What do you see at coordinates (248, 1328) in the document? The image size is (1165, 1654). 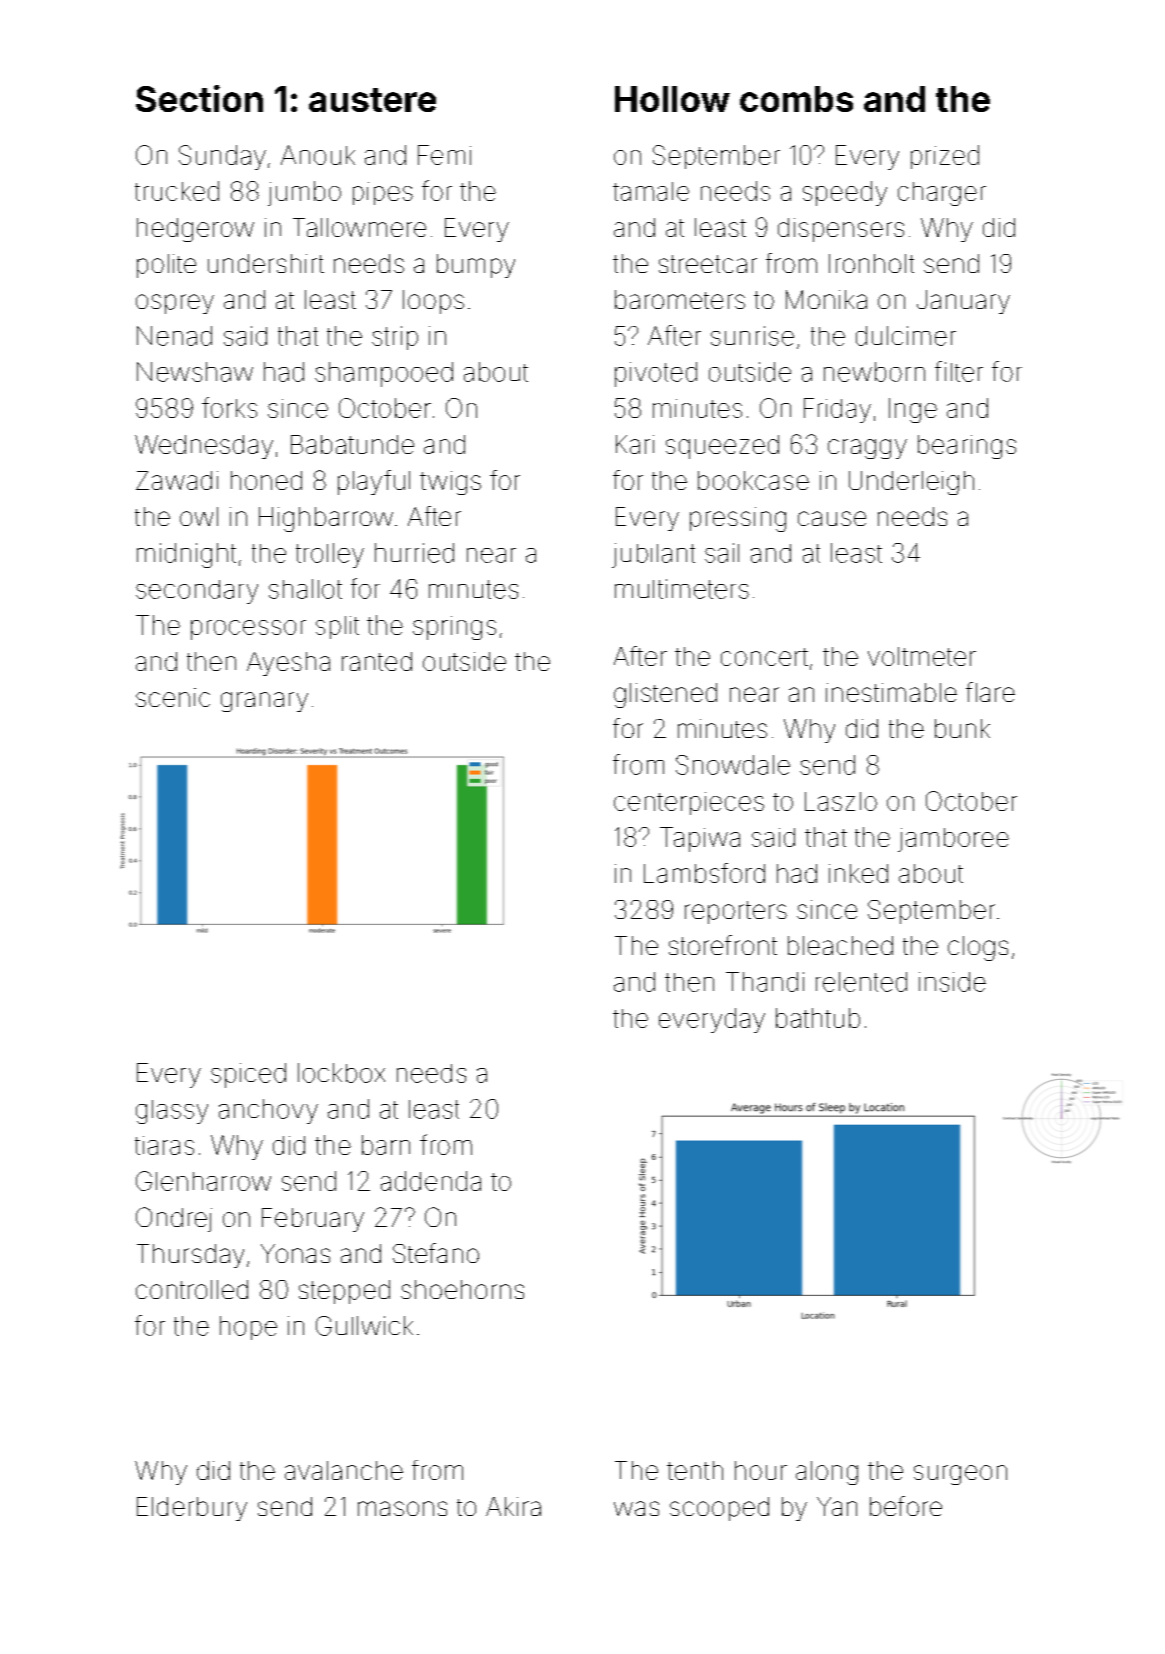 I see `hope` at bounding box center [248, 1328].
